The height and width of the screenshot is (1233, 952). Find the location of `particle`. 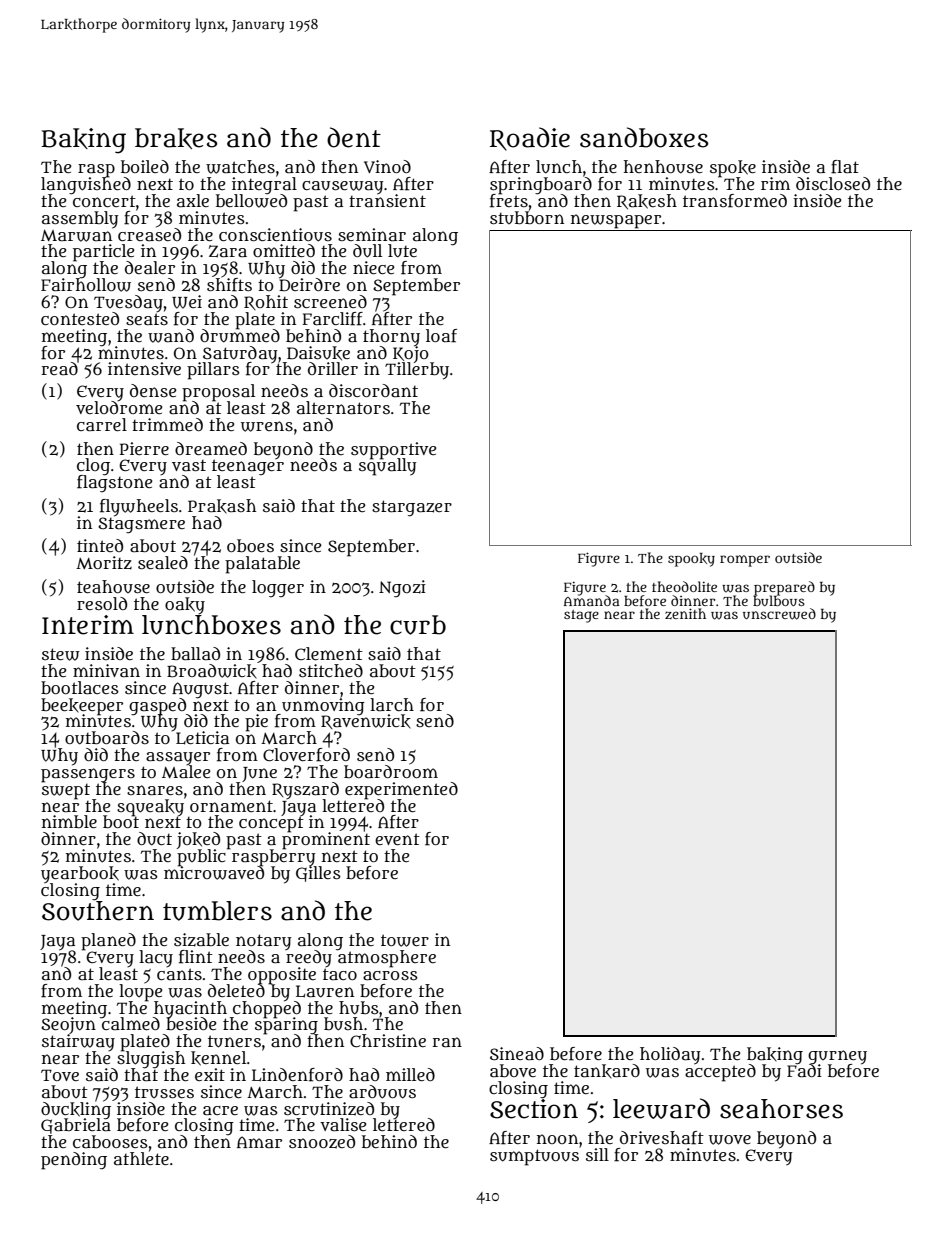

particle is located at coordinates (103, 252).
